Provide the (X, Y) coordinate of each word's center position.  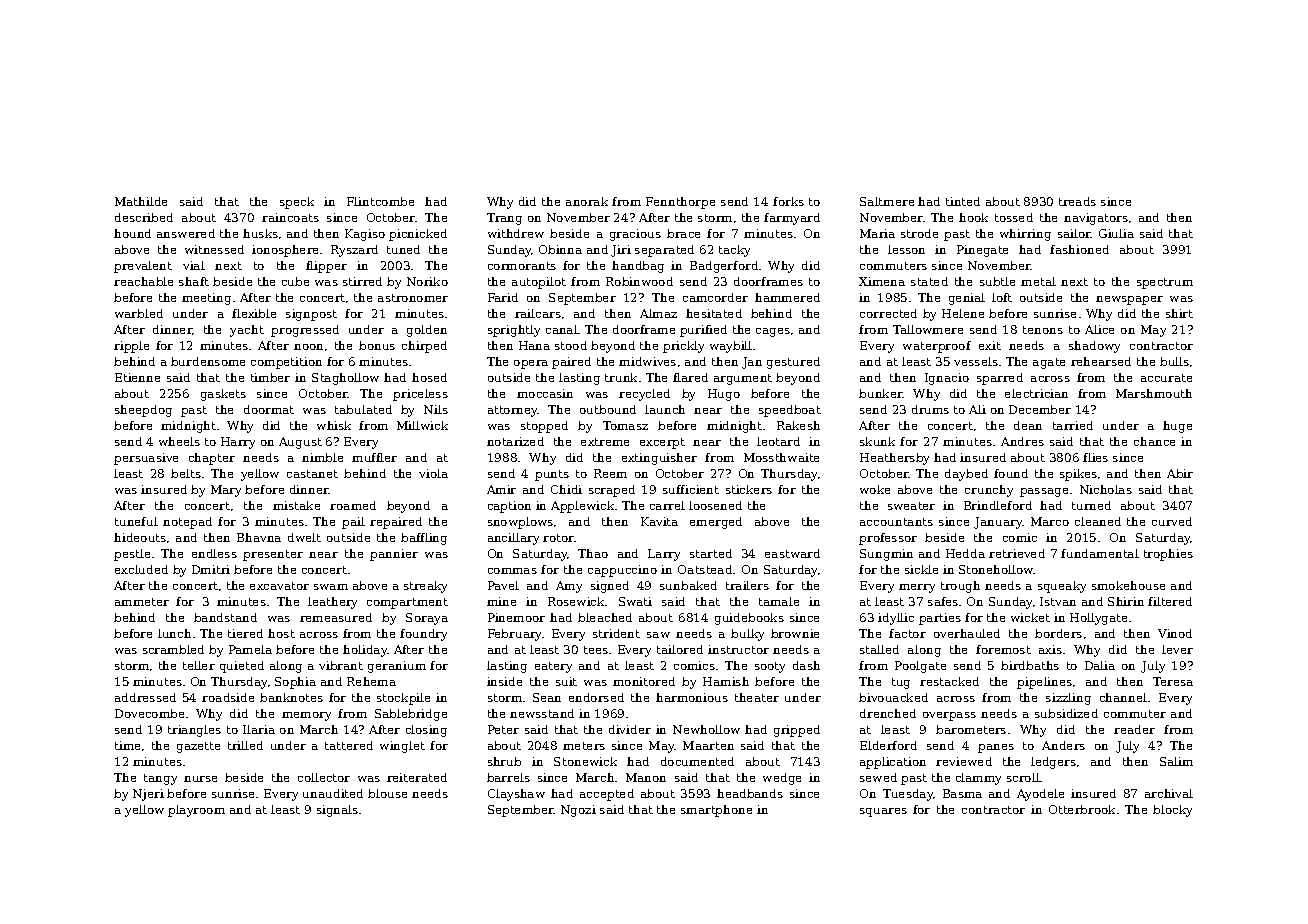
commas (512, 571)
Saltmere (887, 201)
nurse (200, 779)
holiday (365, 651)
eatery (553, 667)
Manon (646, 777)
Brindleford (998, 505)
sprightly (514, 331)
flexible (254, 313)
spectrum (1165, 283)
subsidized (1066, 713)
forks (788, 201)
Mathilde (141, 201)
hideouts (140, 537)
